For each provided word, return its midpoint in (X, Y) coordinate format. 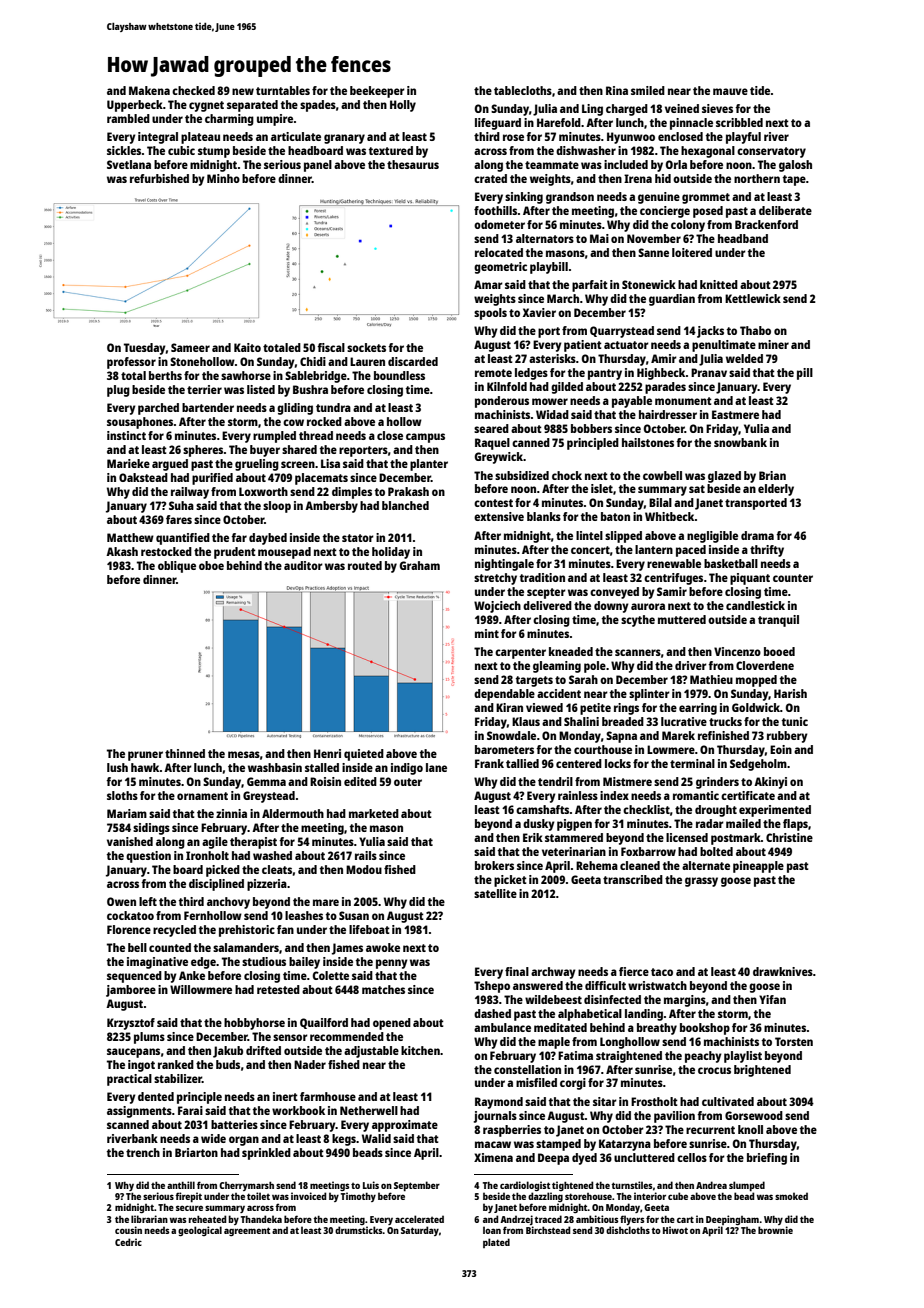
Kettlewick (753, 298)
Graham (419, 565)
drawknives (783, 971)
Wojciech (497, 607)
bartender (208, 407)
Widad (552, 414)
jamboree (131, 991)
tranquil (778, 621)
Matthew (130, 537)
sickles (124, 150)
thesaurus (413, 164)
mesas (244, 754)
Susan (354, 915)
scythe (638, 621)
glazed (724, 477)
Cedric (128, 1242)
